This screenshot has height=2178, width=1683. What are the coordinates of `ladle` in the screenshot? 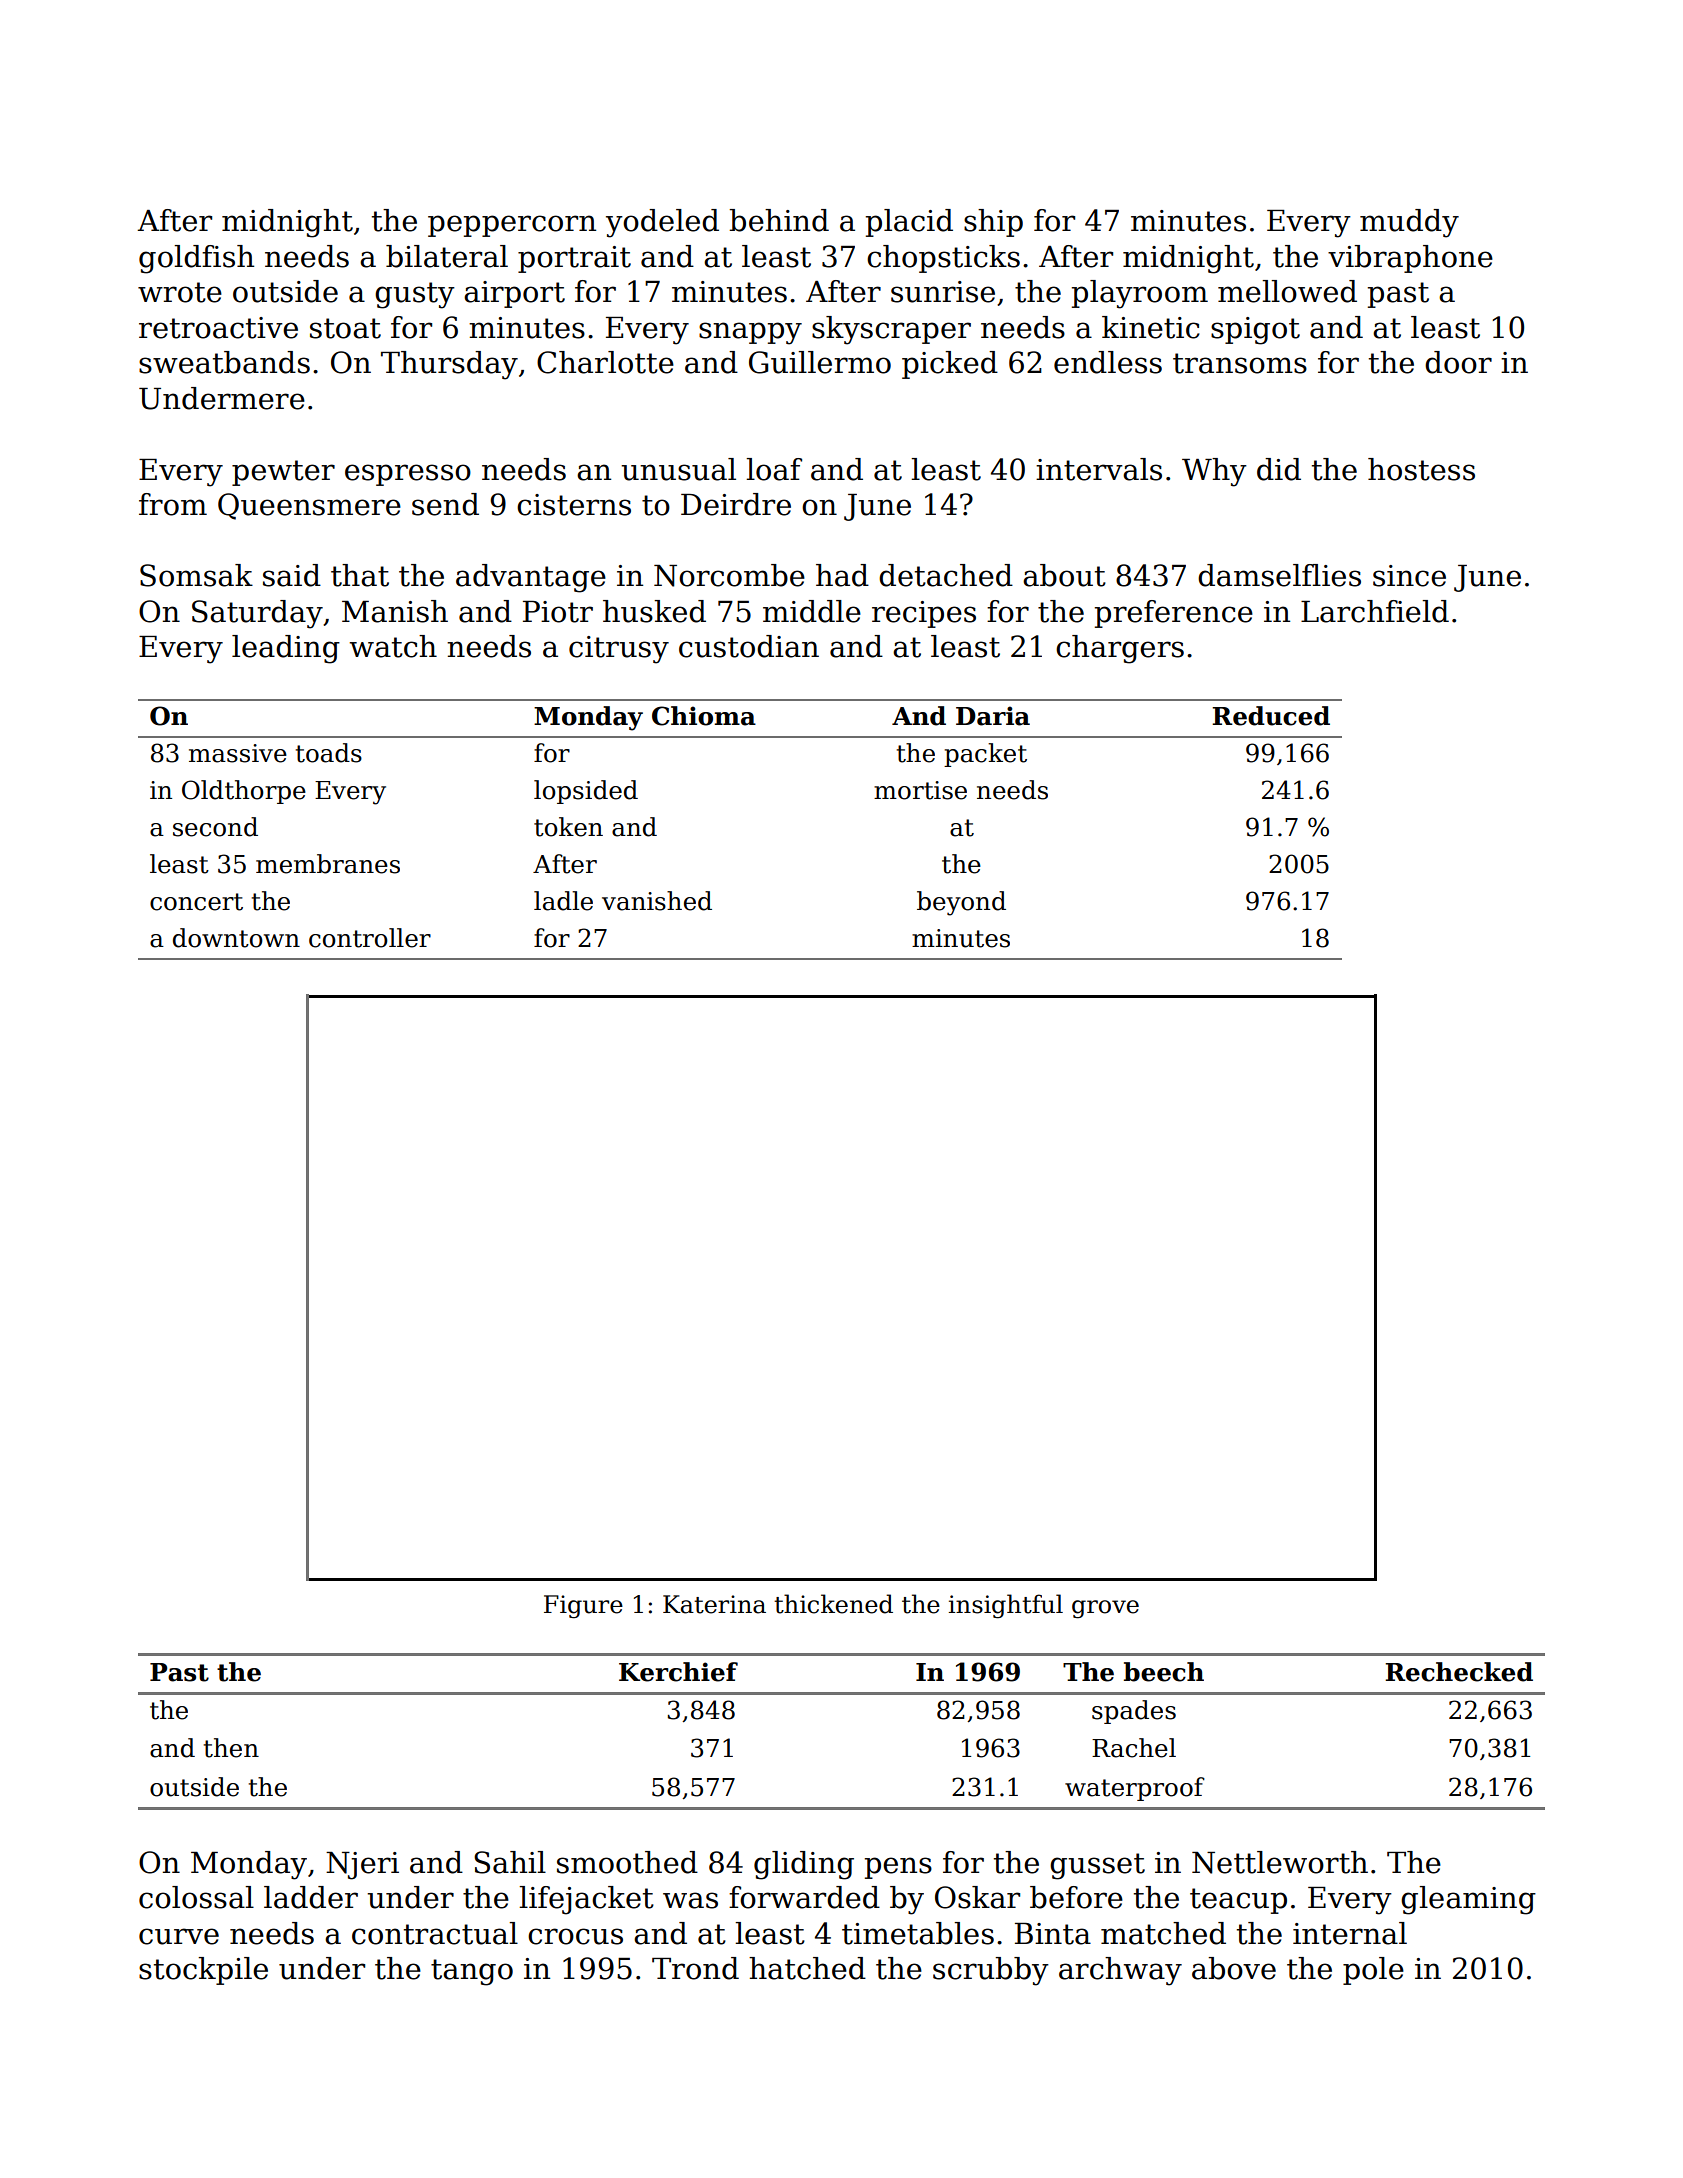 It's located at (563, 901).
